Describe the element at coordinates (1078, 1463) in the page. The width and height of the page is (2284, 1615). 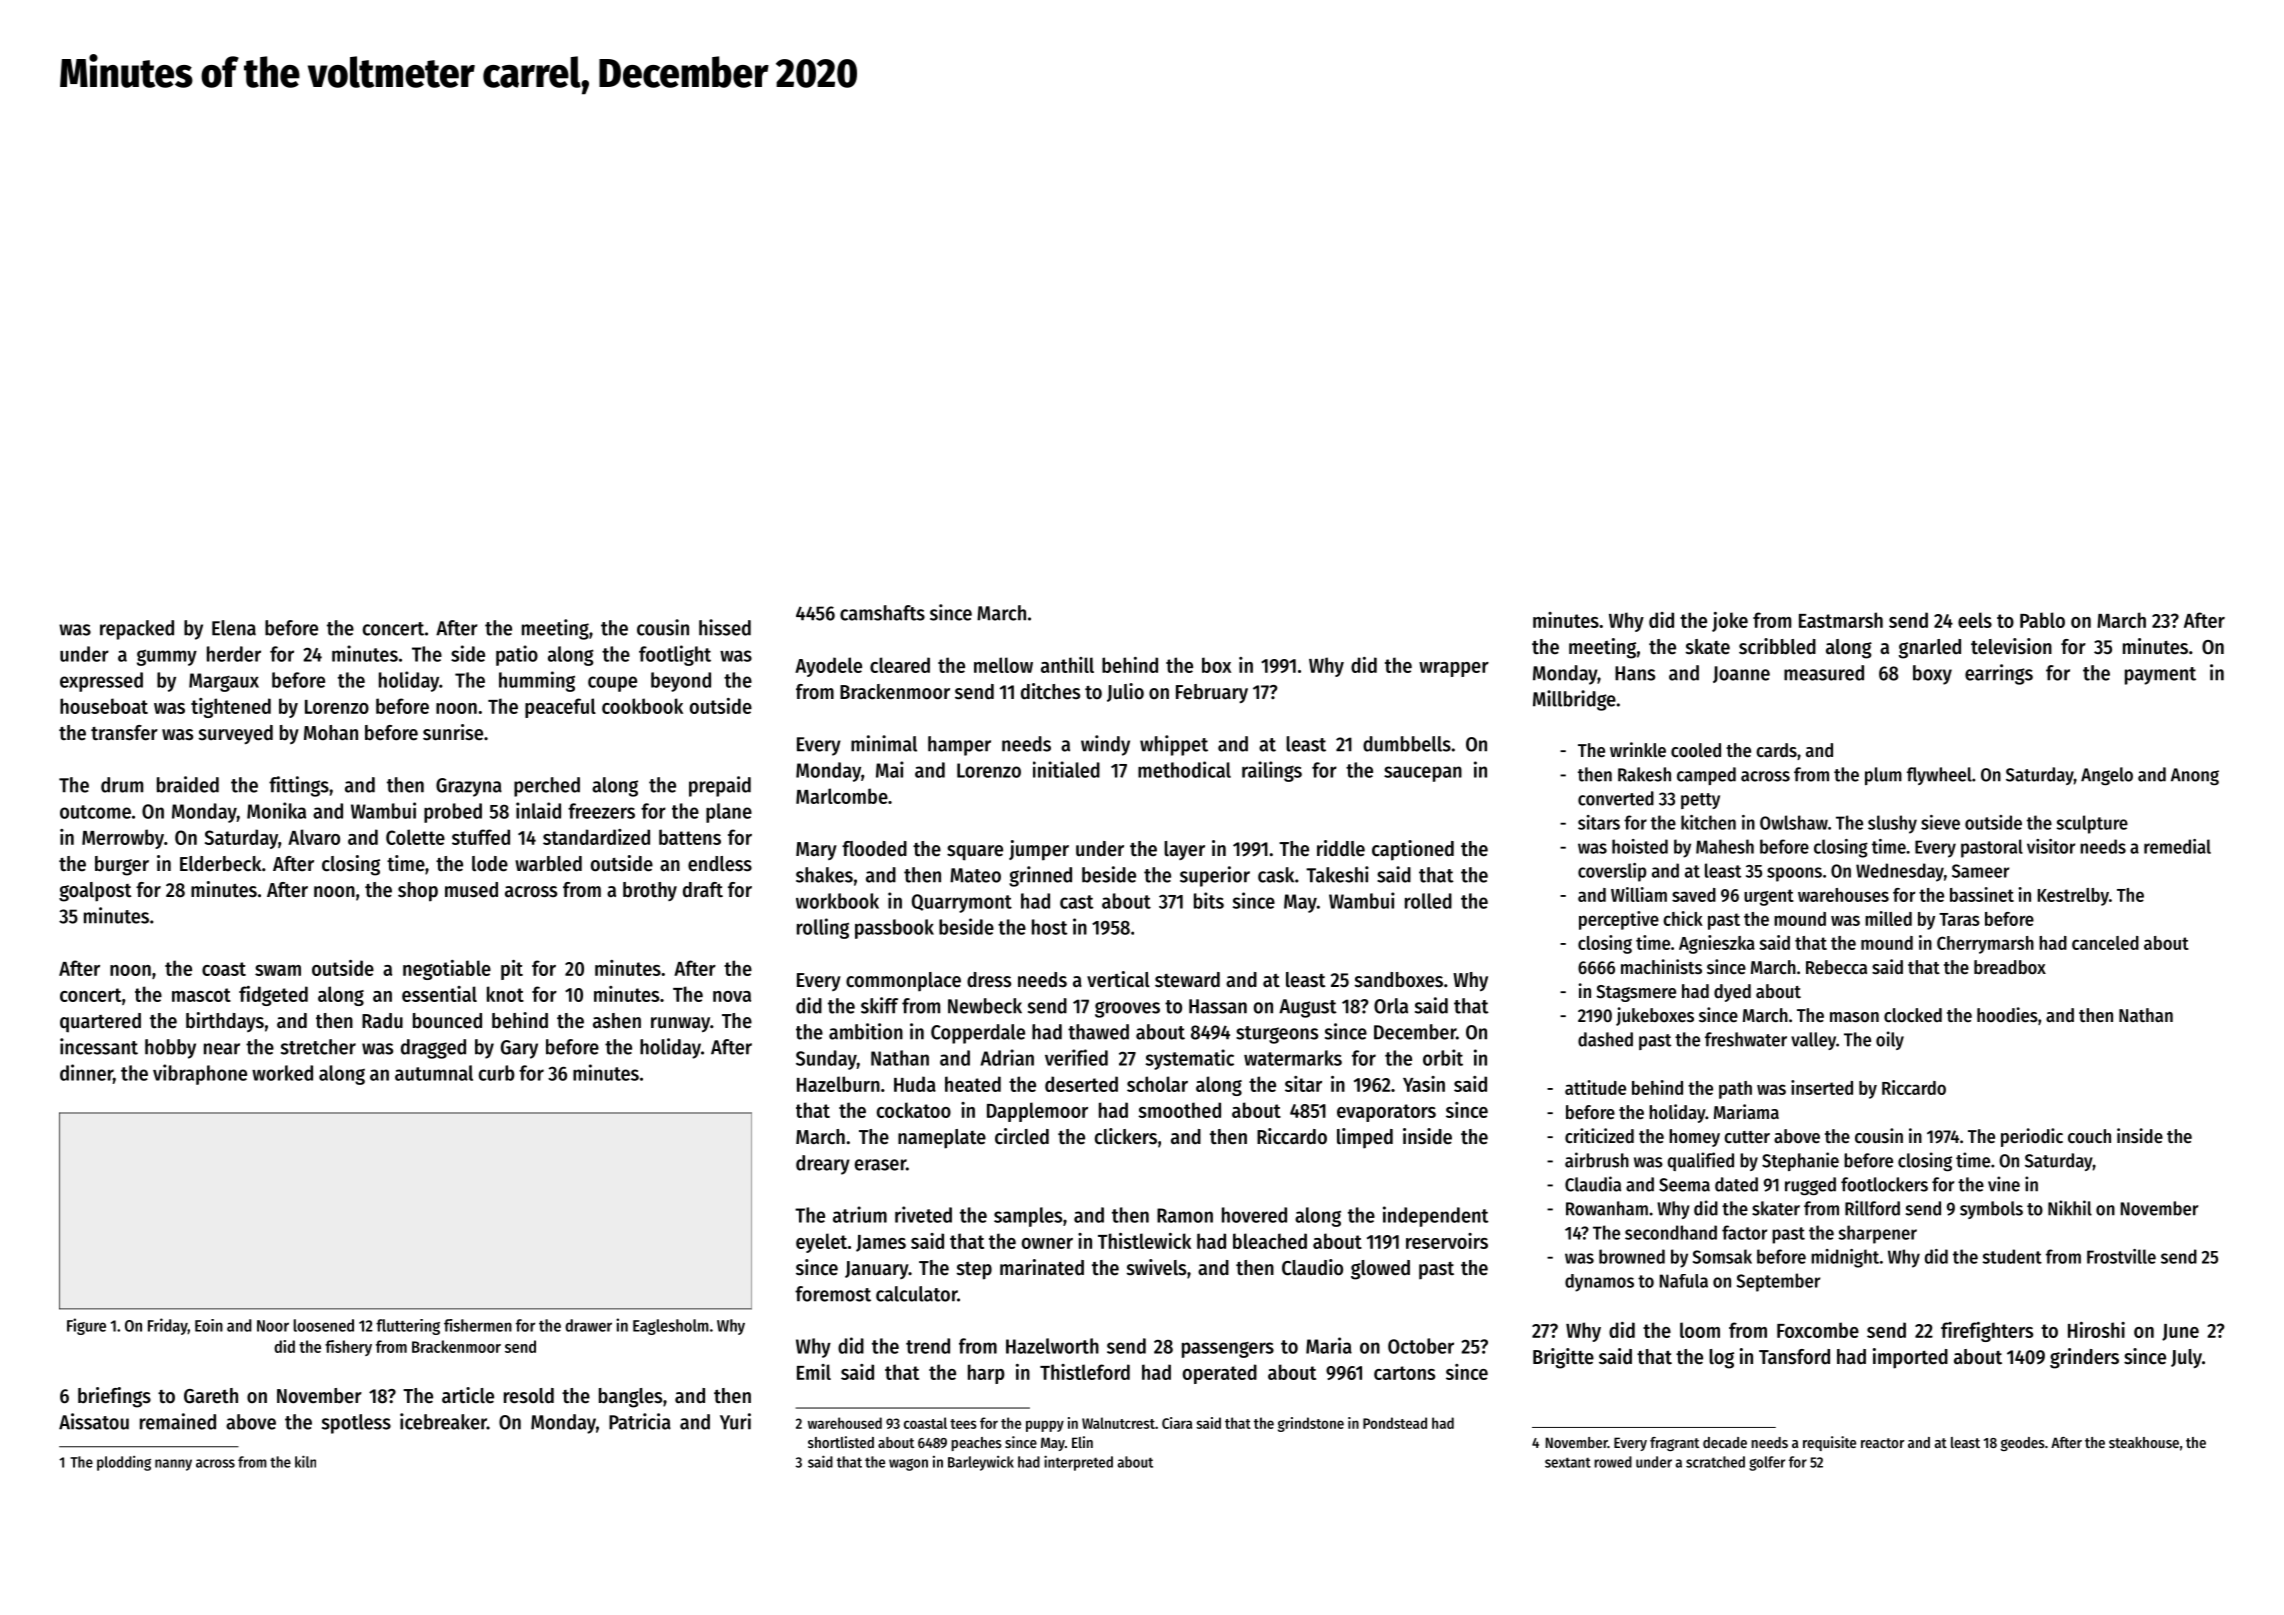
I see `interpreted` at that location.
